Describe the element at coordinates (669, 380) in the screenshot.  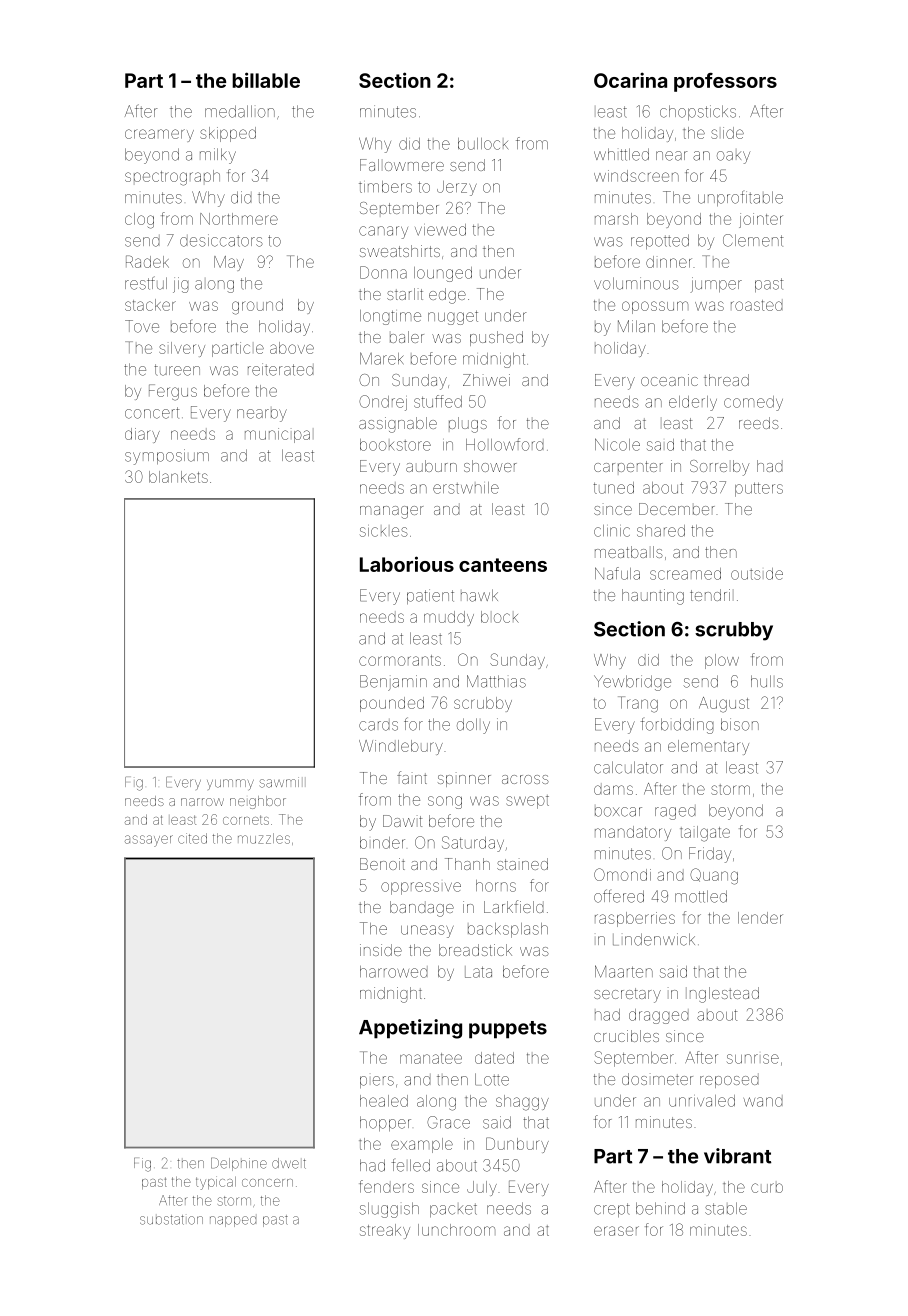
I see `oceanic` at that location.
